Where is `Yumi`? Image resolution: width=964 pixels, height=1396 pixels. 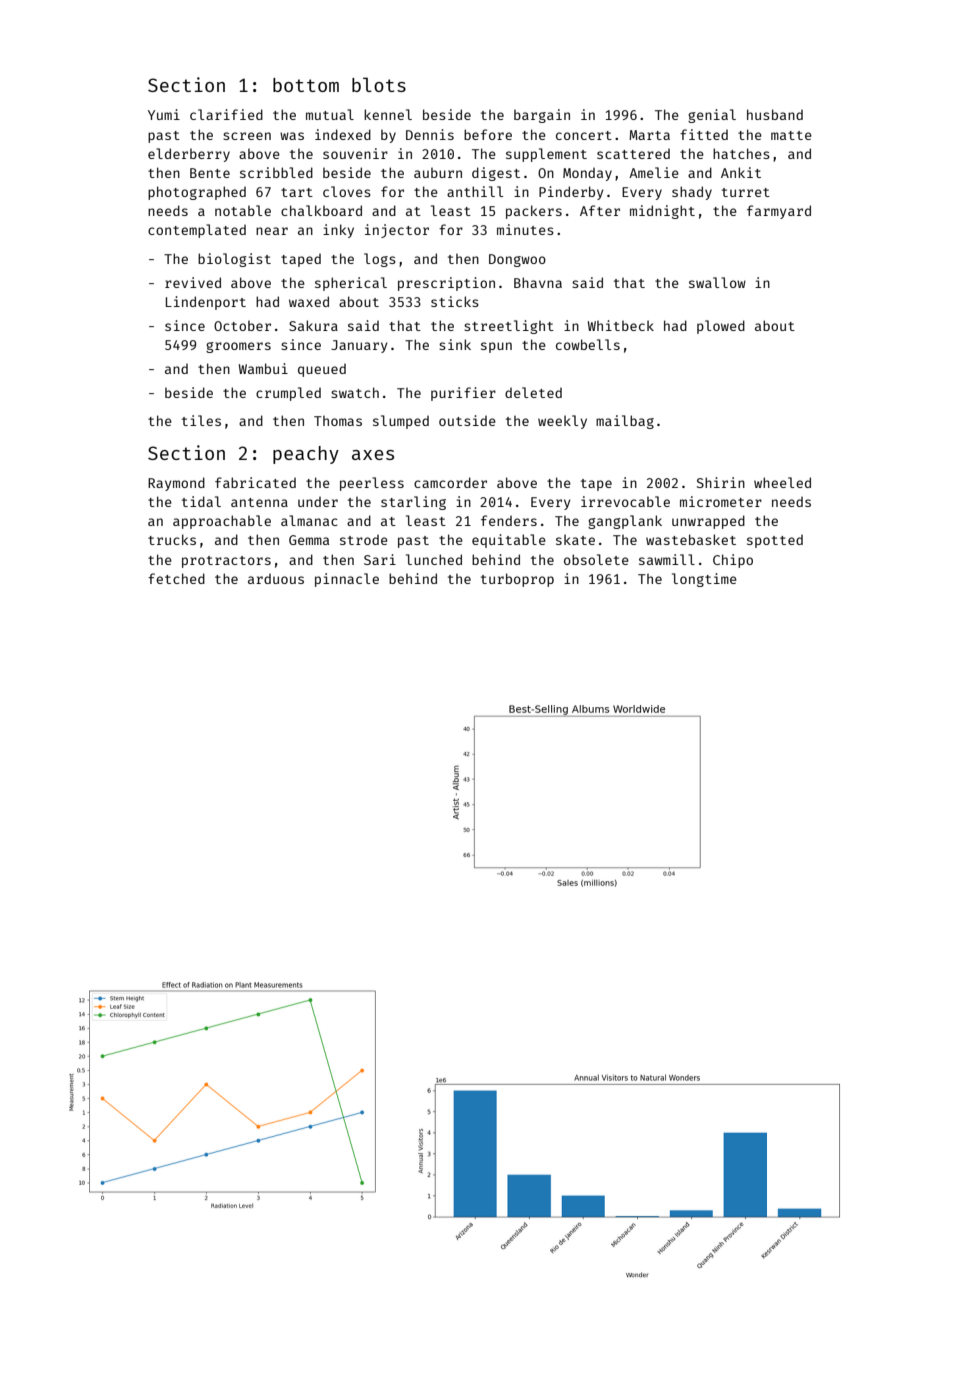 Yumi is located at coordinates (164, 114).
